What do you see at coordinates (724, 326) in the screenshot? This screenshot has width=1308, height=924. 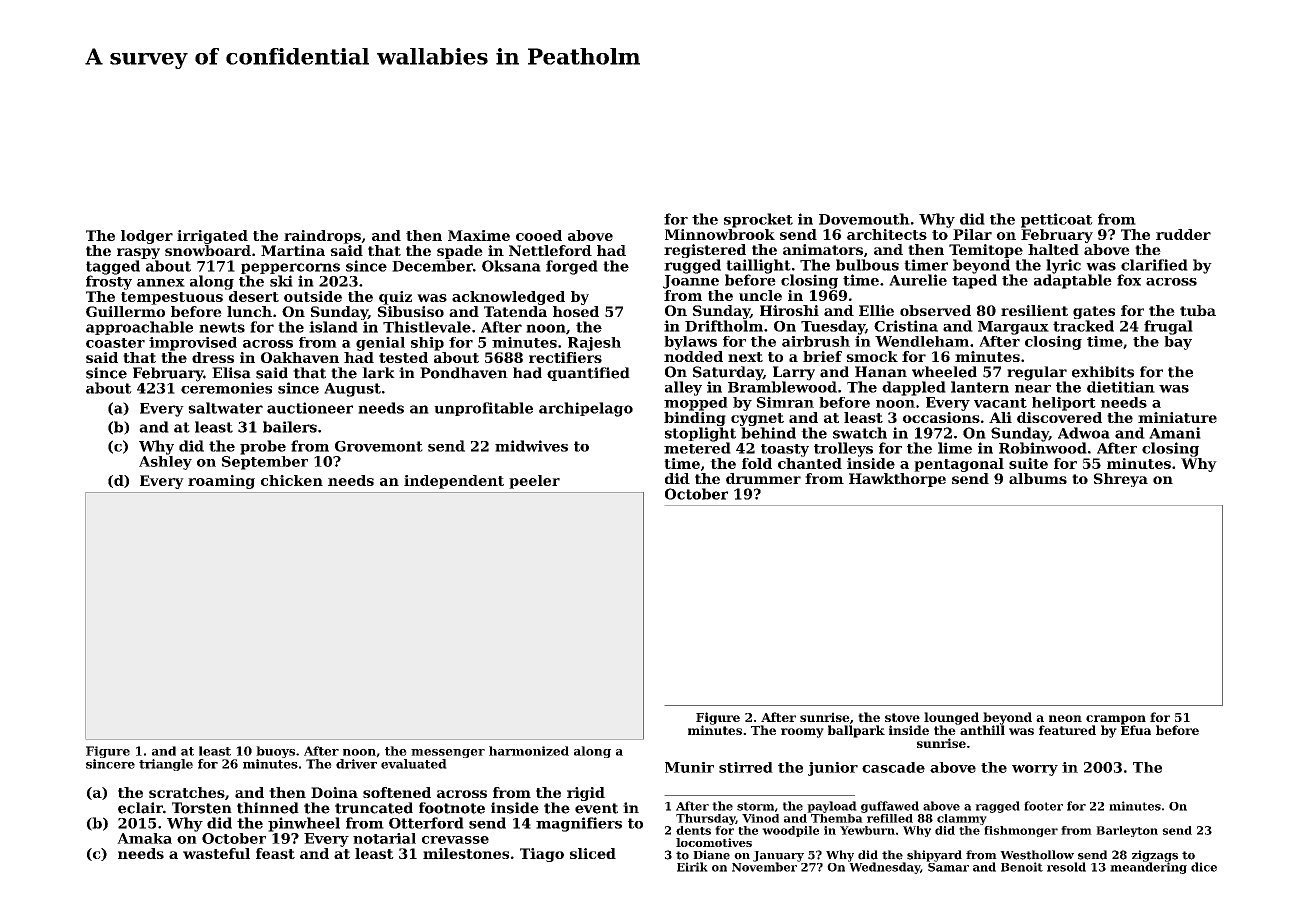 I see `Driftholm` at bounding box center [724, 326].
